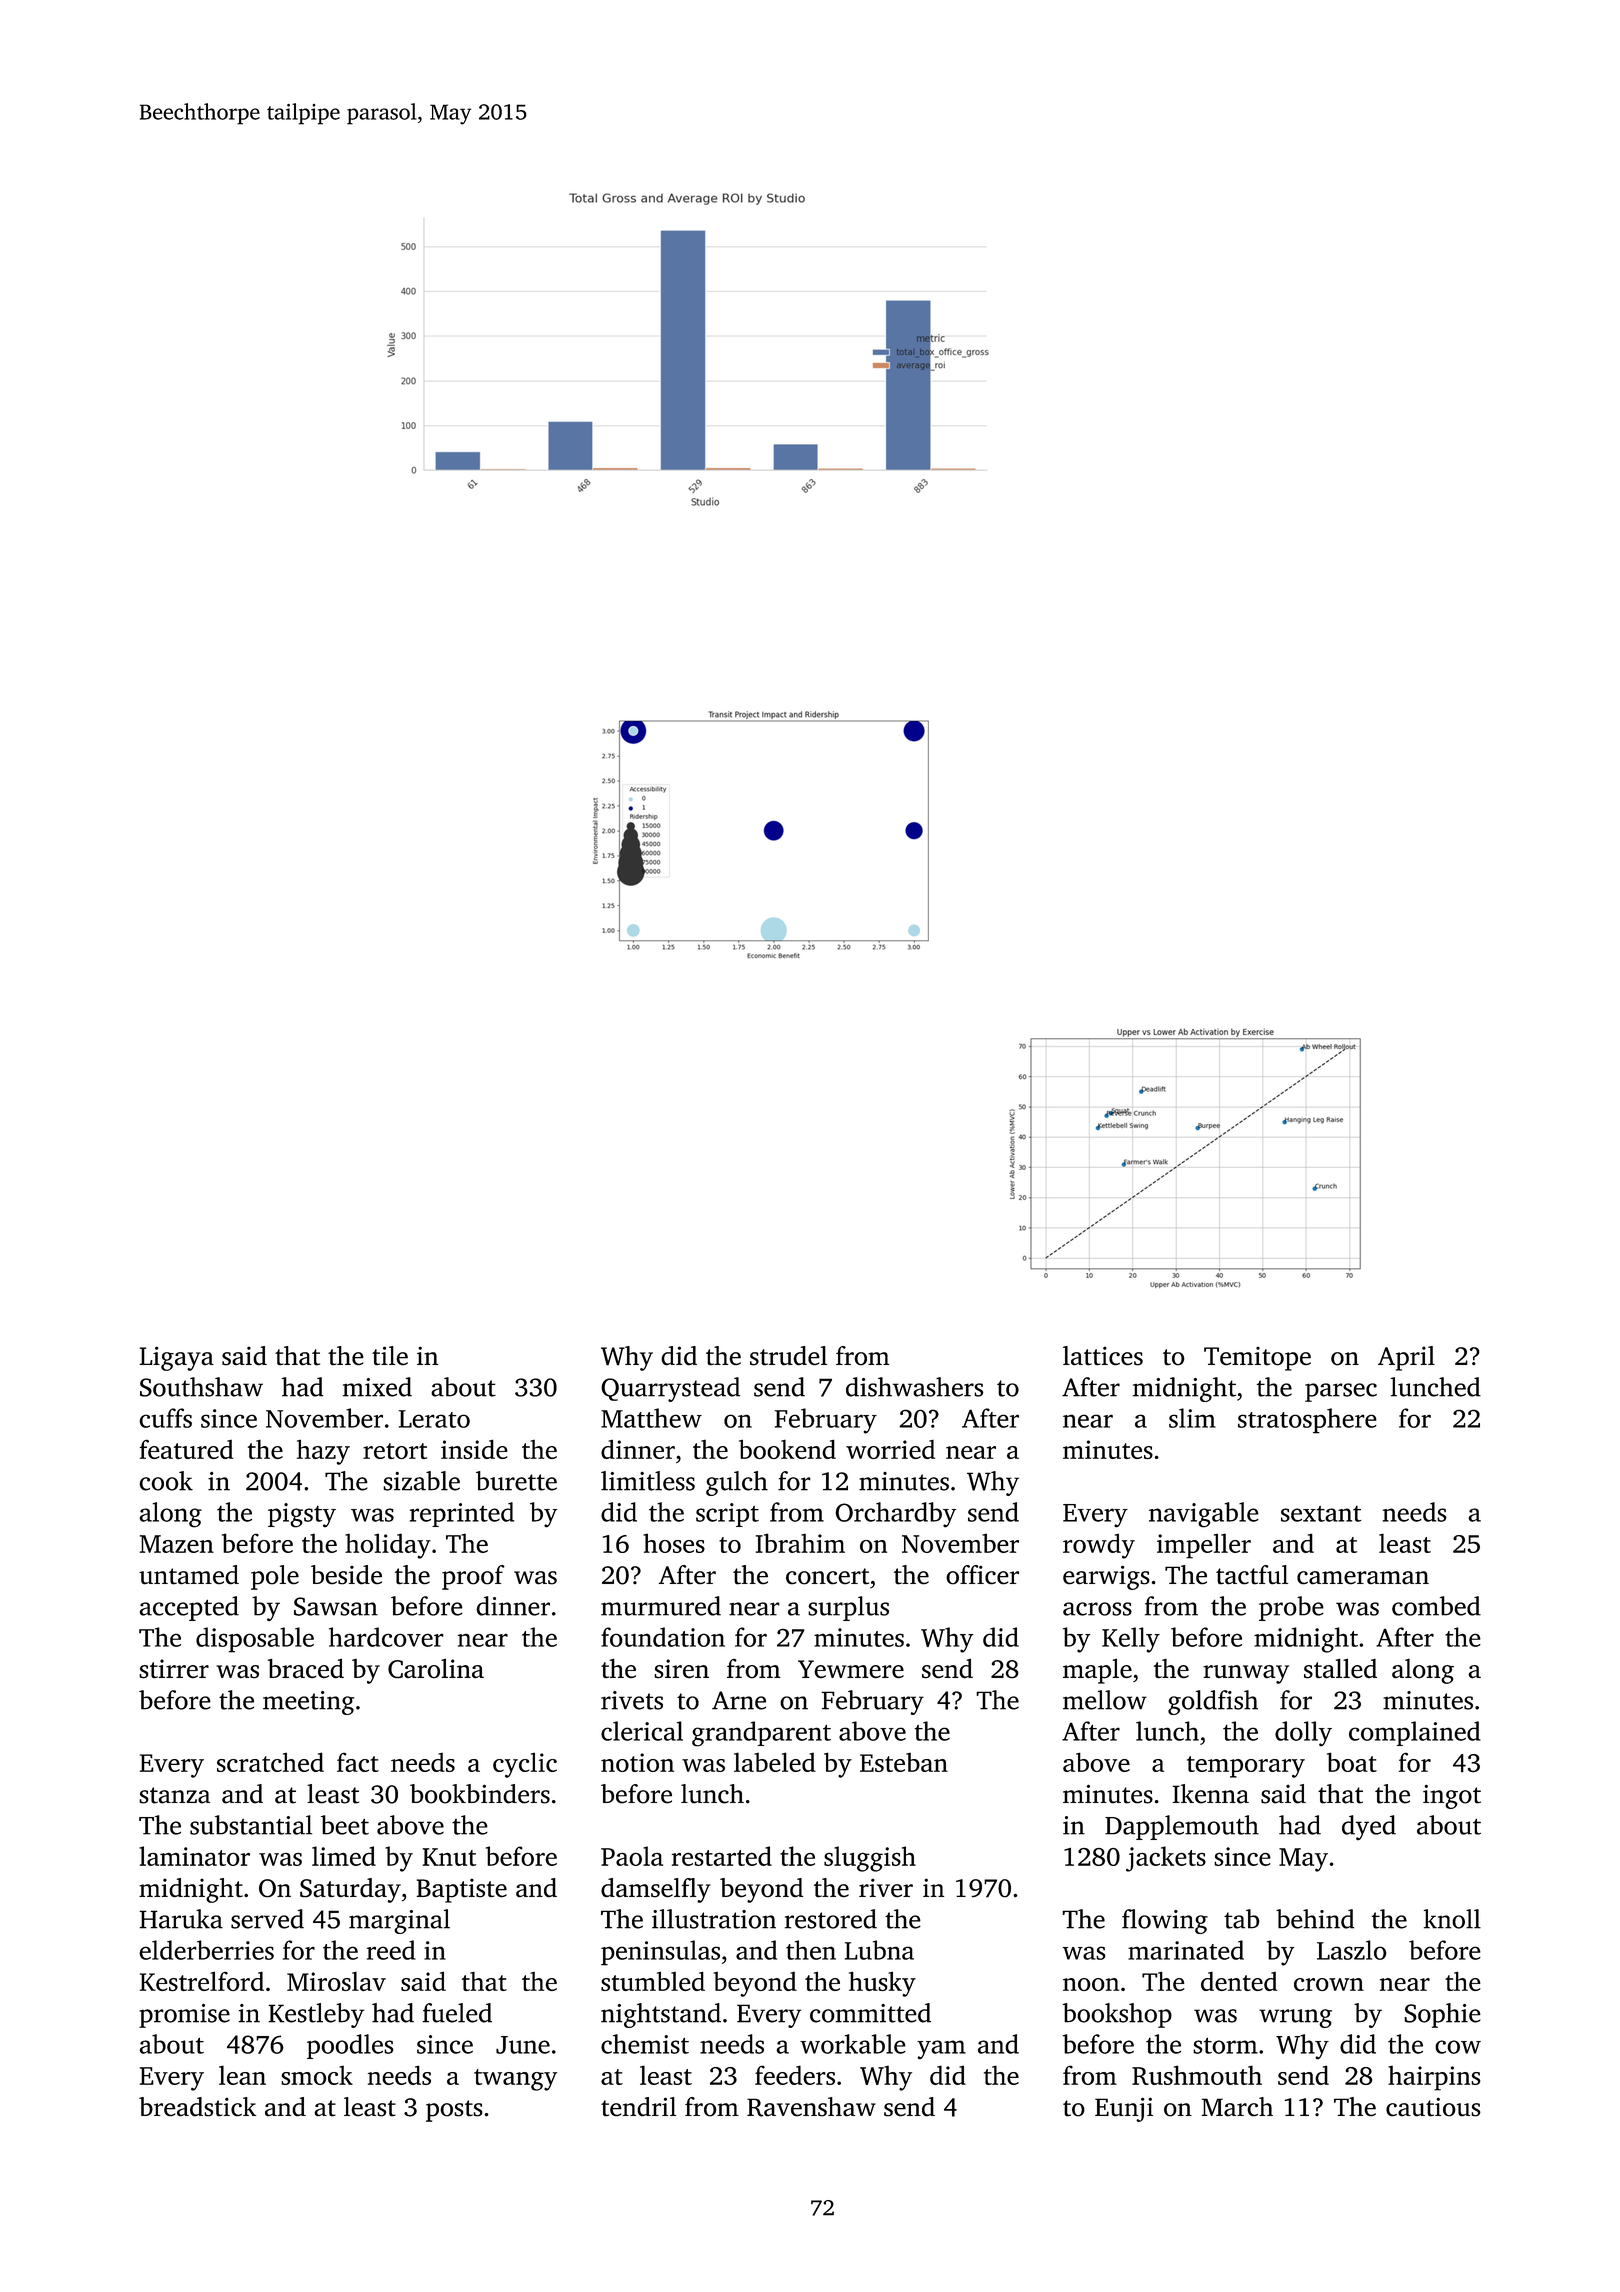  What do you see at coordinates (1321, 1514) in the document?
I see `sextant` at bounding box center [1321, 1514].
